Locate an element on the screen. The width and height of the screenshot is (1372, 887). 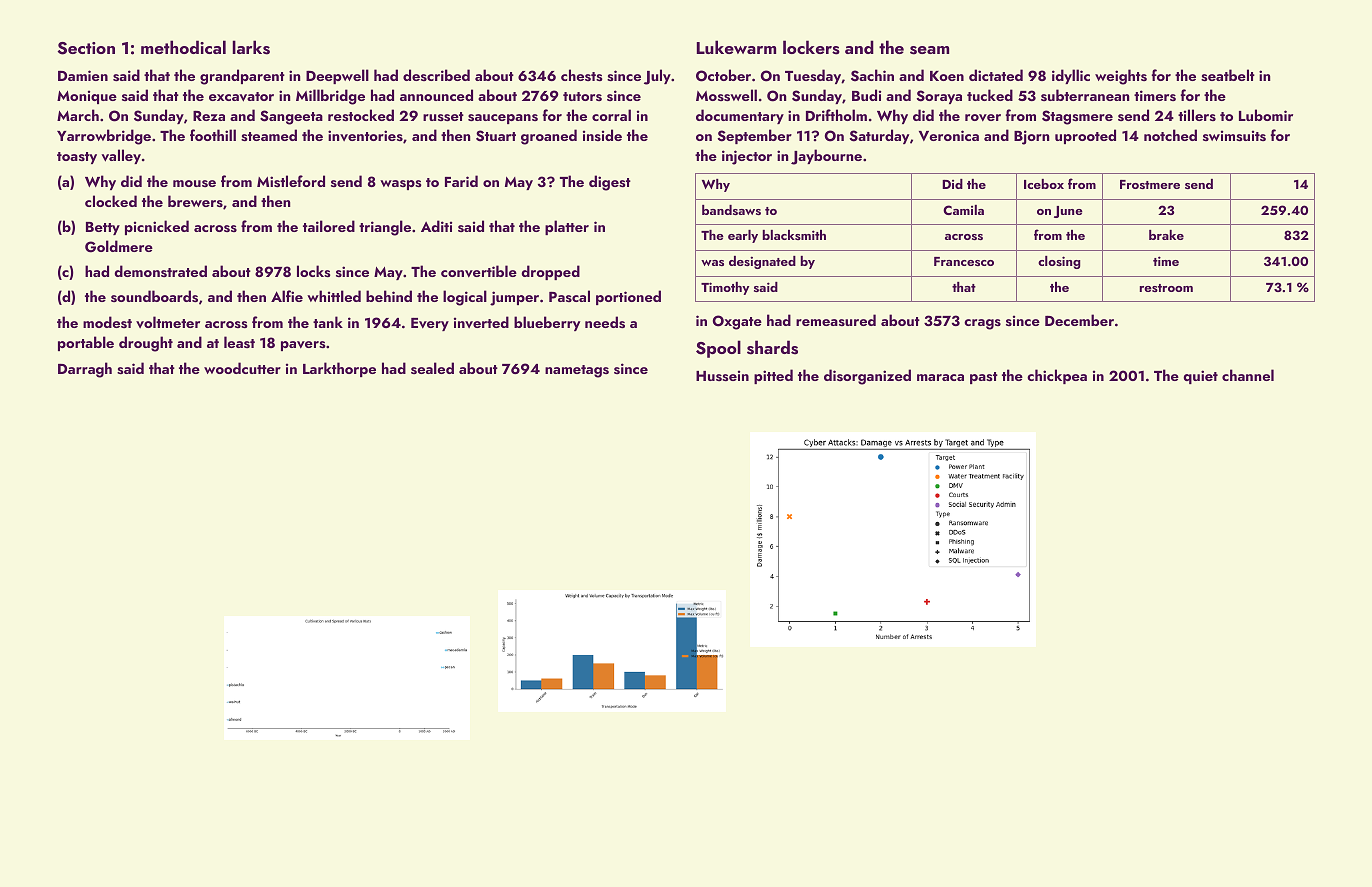
bandsaws is located at coordinates (731, 210).
